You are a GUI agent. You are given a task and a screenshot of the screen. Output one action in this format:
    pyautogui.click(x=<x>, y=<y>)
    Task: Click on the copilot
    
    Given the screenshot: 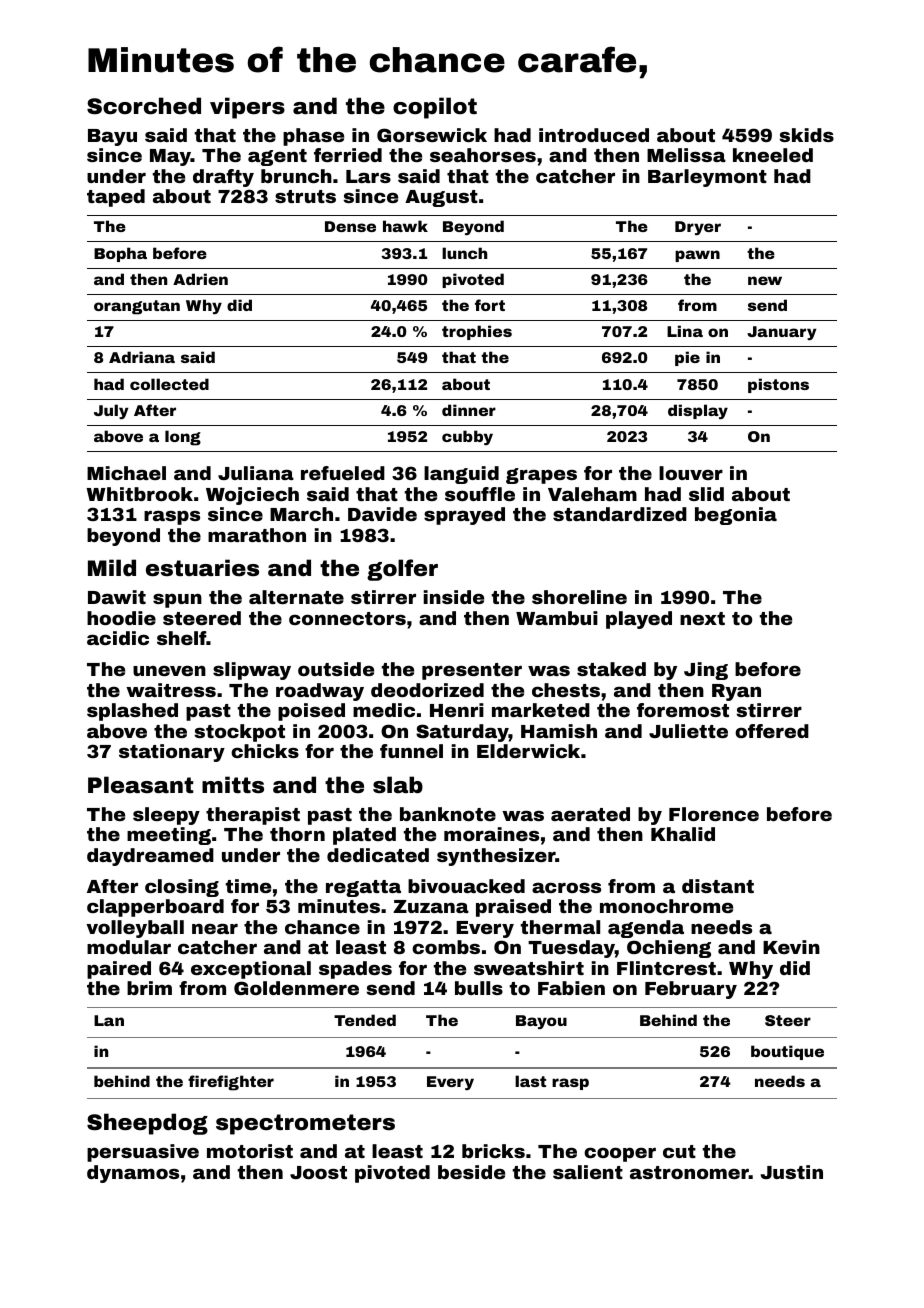 What is the action you would take?
    pyautogui.click(x=435, y=108)
